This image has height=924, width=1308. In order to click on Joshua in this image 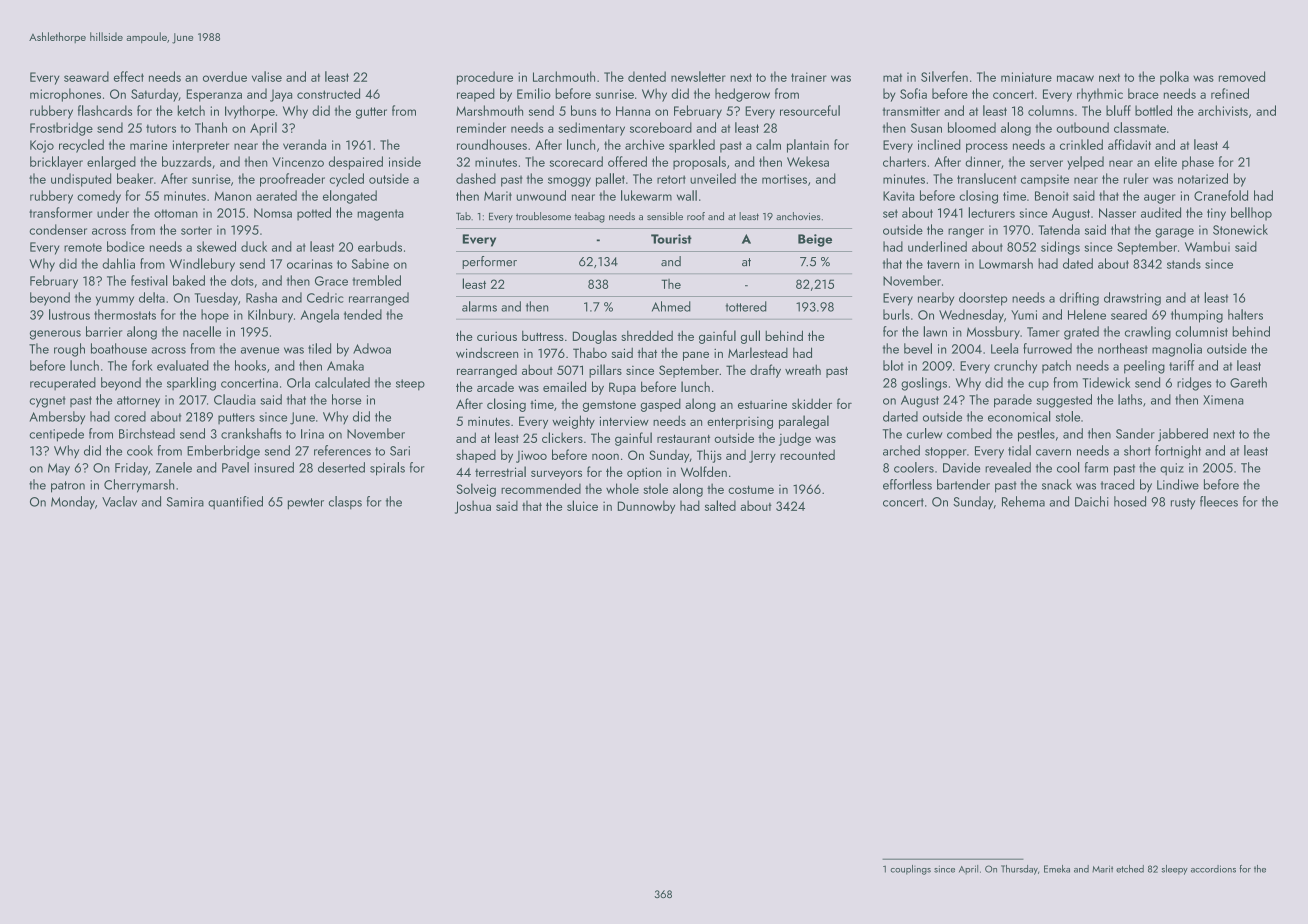, I will do `click(473, 507)`.
